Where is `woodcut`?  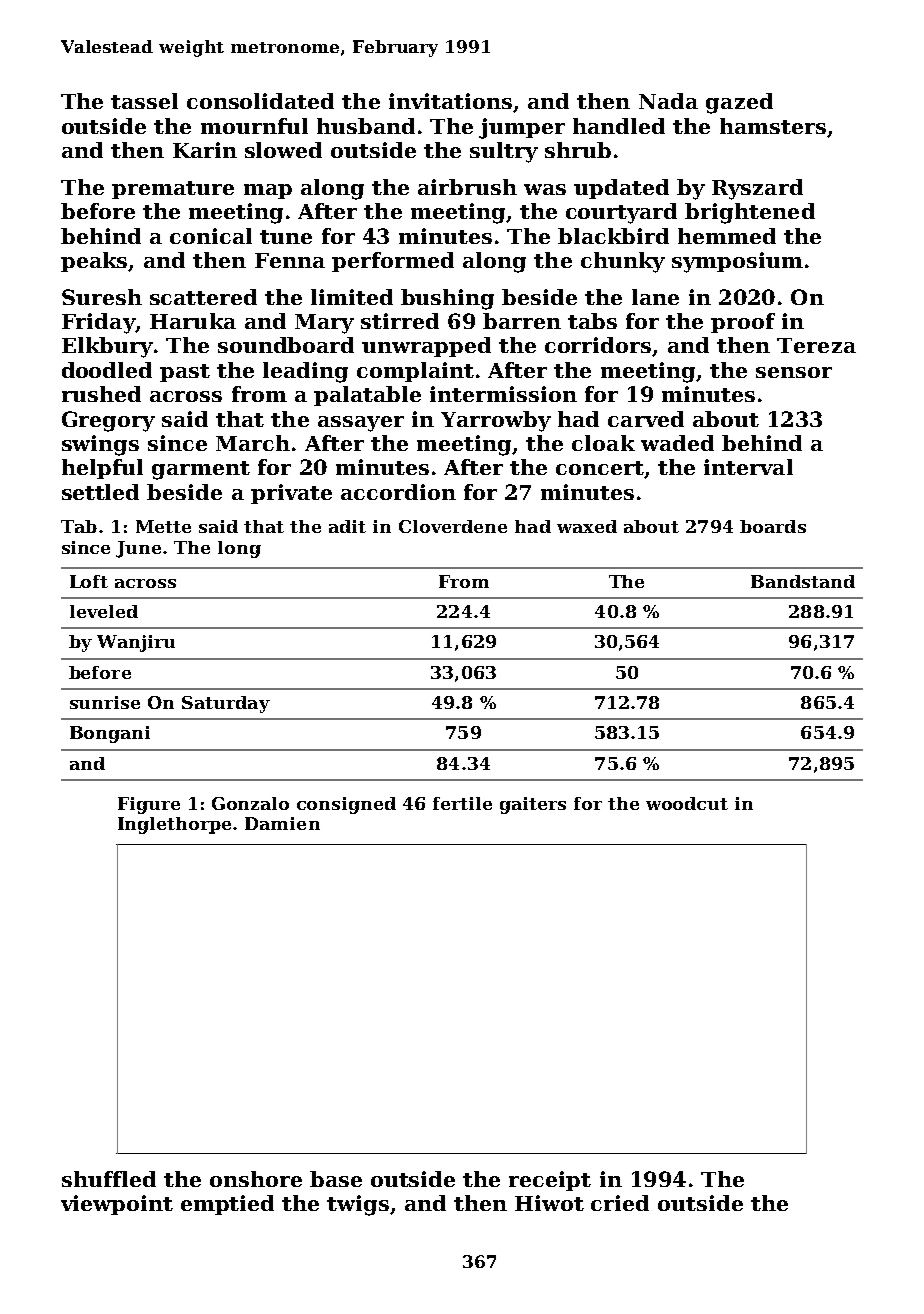
woodcut is located at coordinates (687, 803).
